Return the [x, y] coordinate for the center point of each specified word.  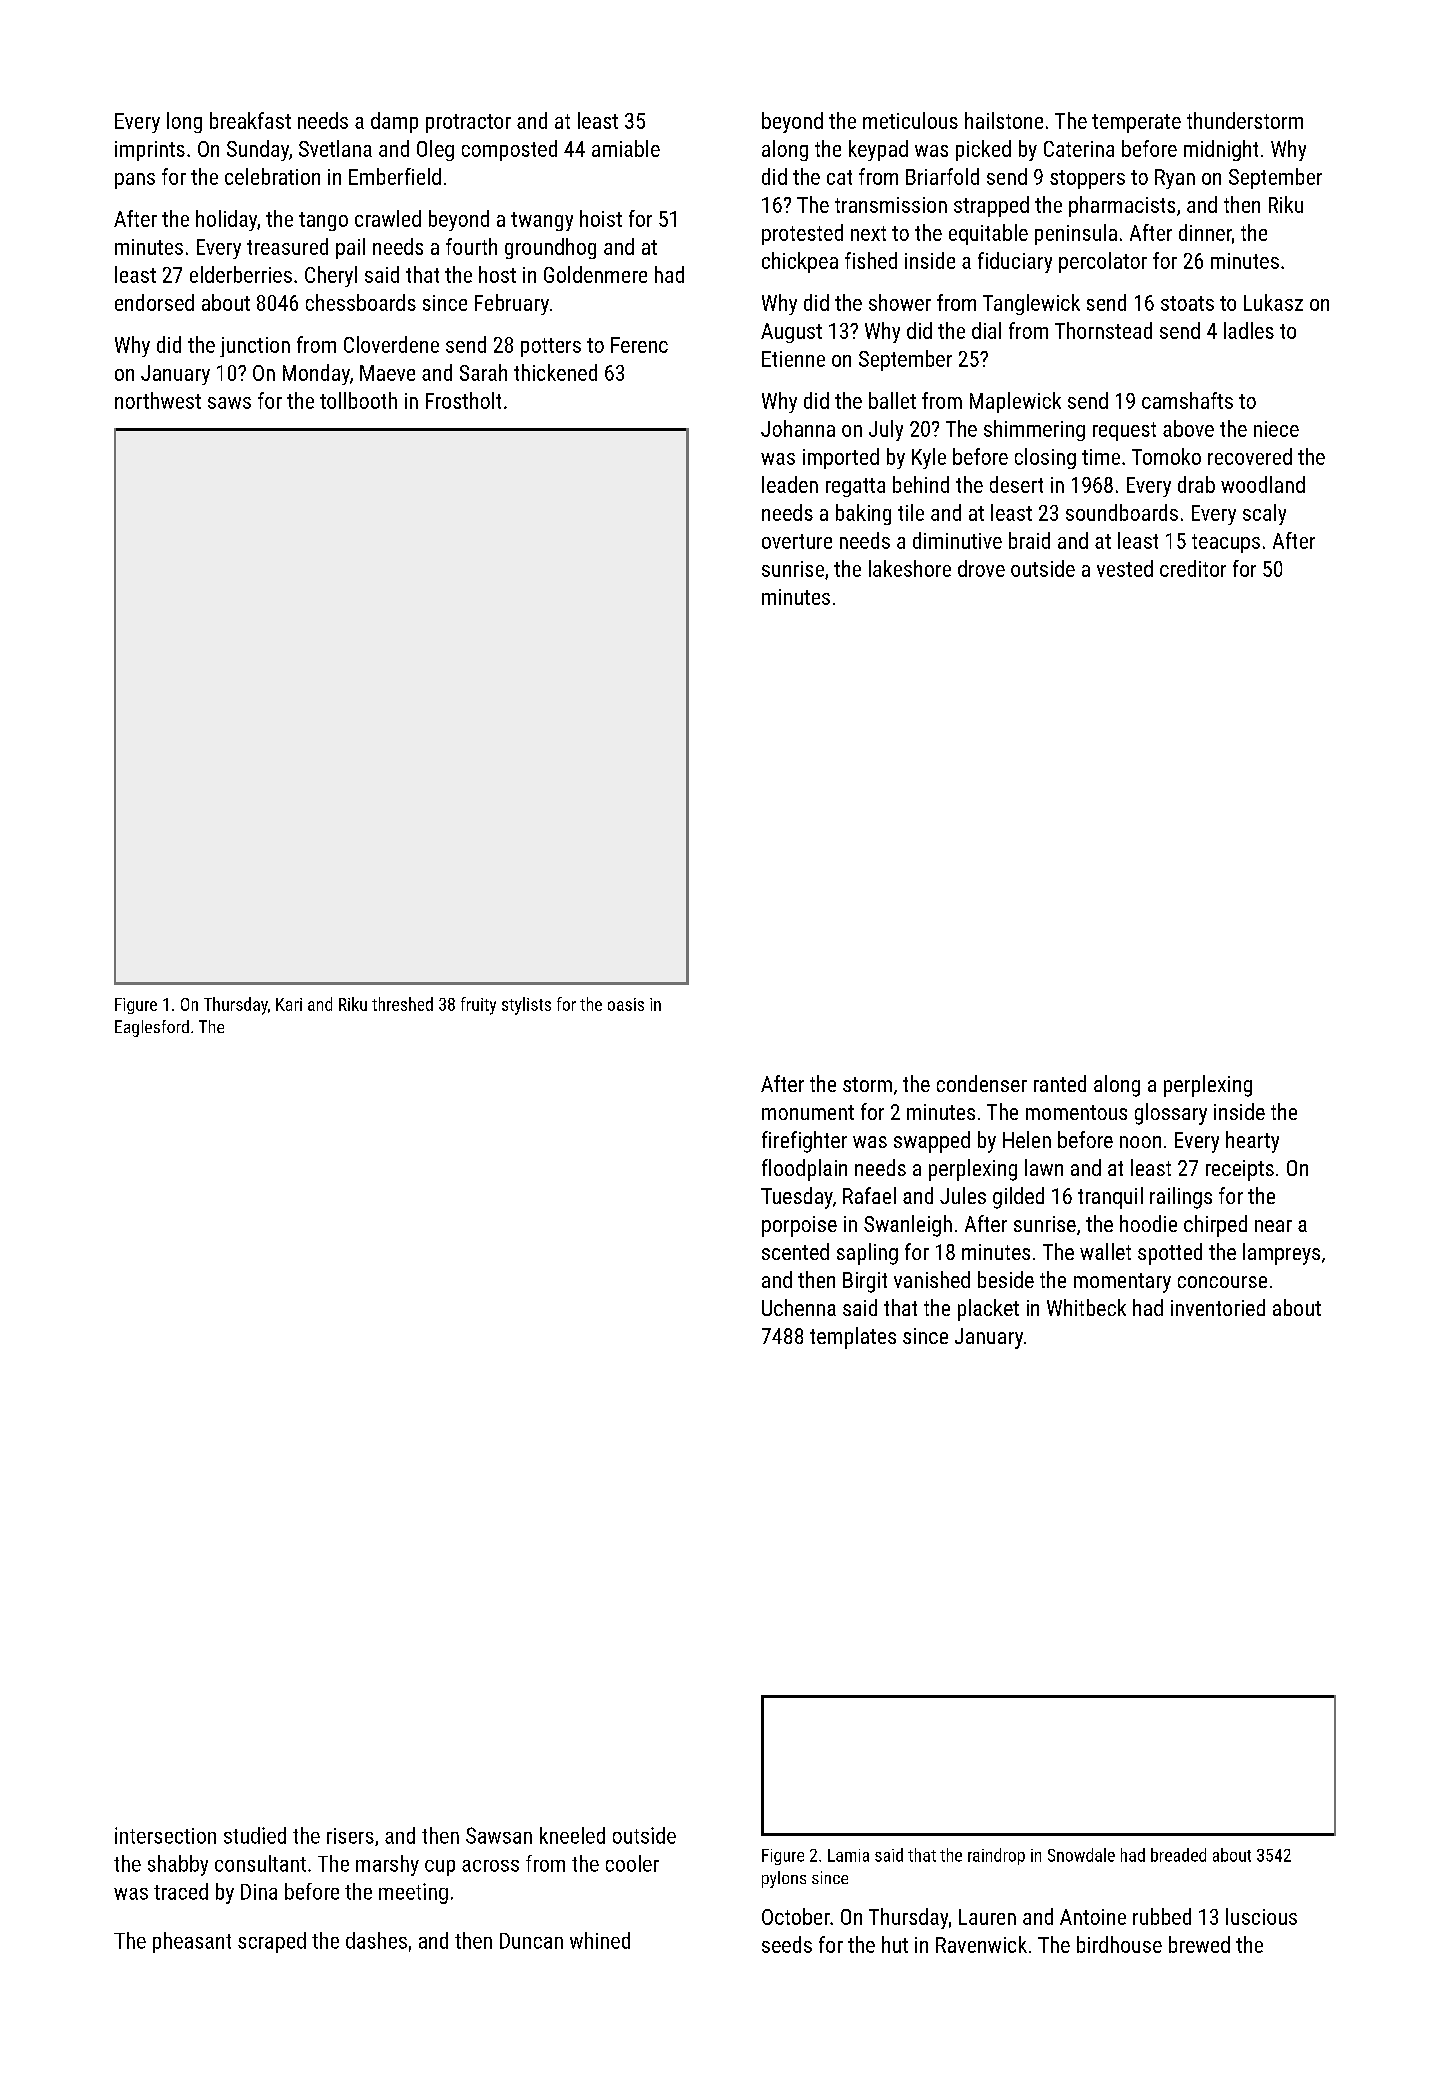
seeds [787, 1944]
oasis [626, 1004]
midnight [1221, 150]
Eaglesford [152, 1028]
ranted [1060, 1083]
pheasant [192, 1942]
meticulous [910, 120]
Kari [289, 1004]
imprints [150, 151]
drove [981, 568]
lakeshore [910, 568]
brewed [1199, 1944]
